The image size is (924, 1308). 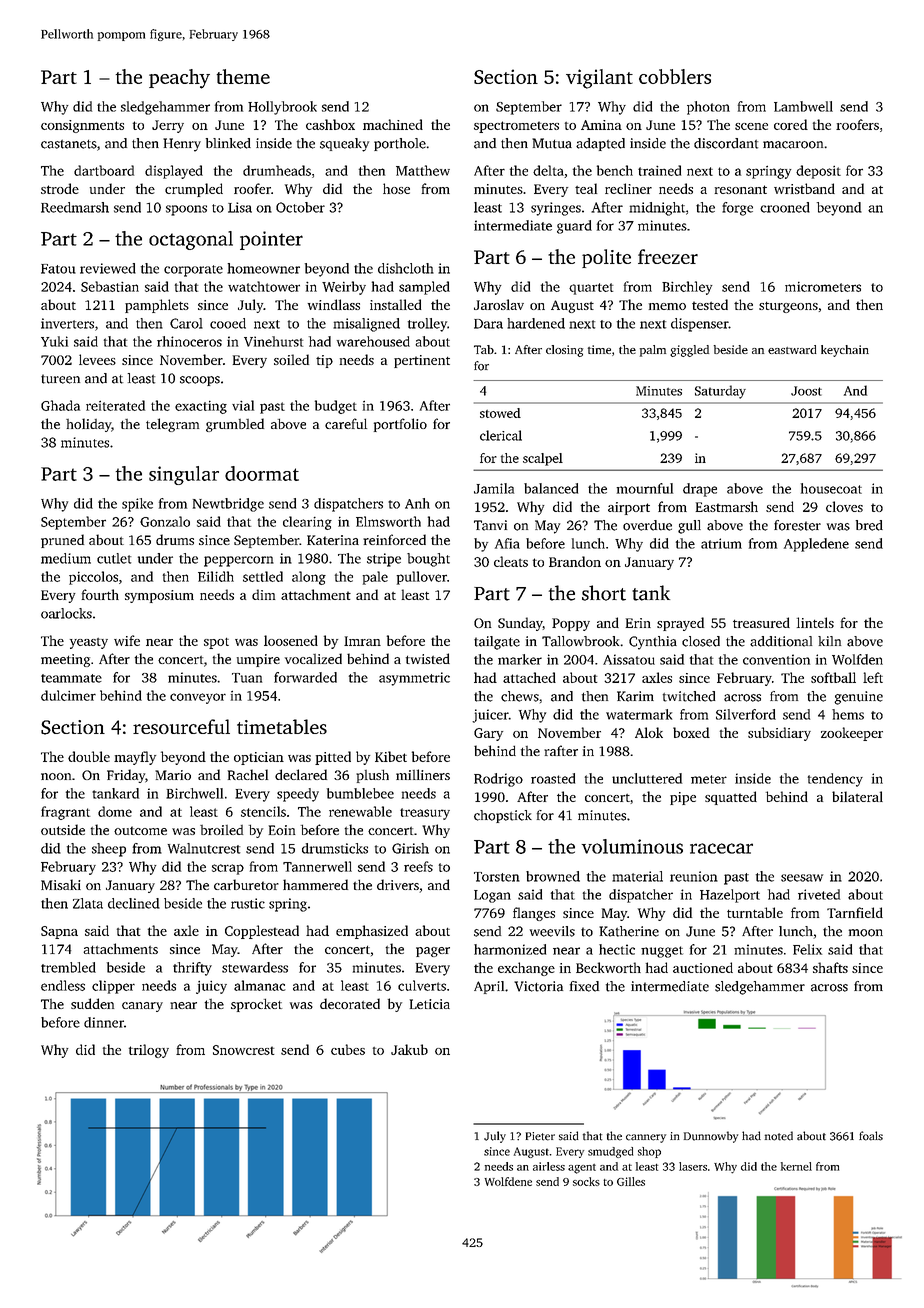 What do you see at coordinates (82, 126) in the image?
I see `consignments` at bounding box center [82, 126].
